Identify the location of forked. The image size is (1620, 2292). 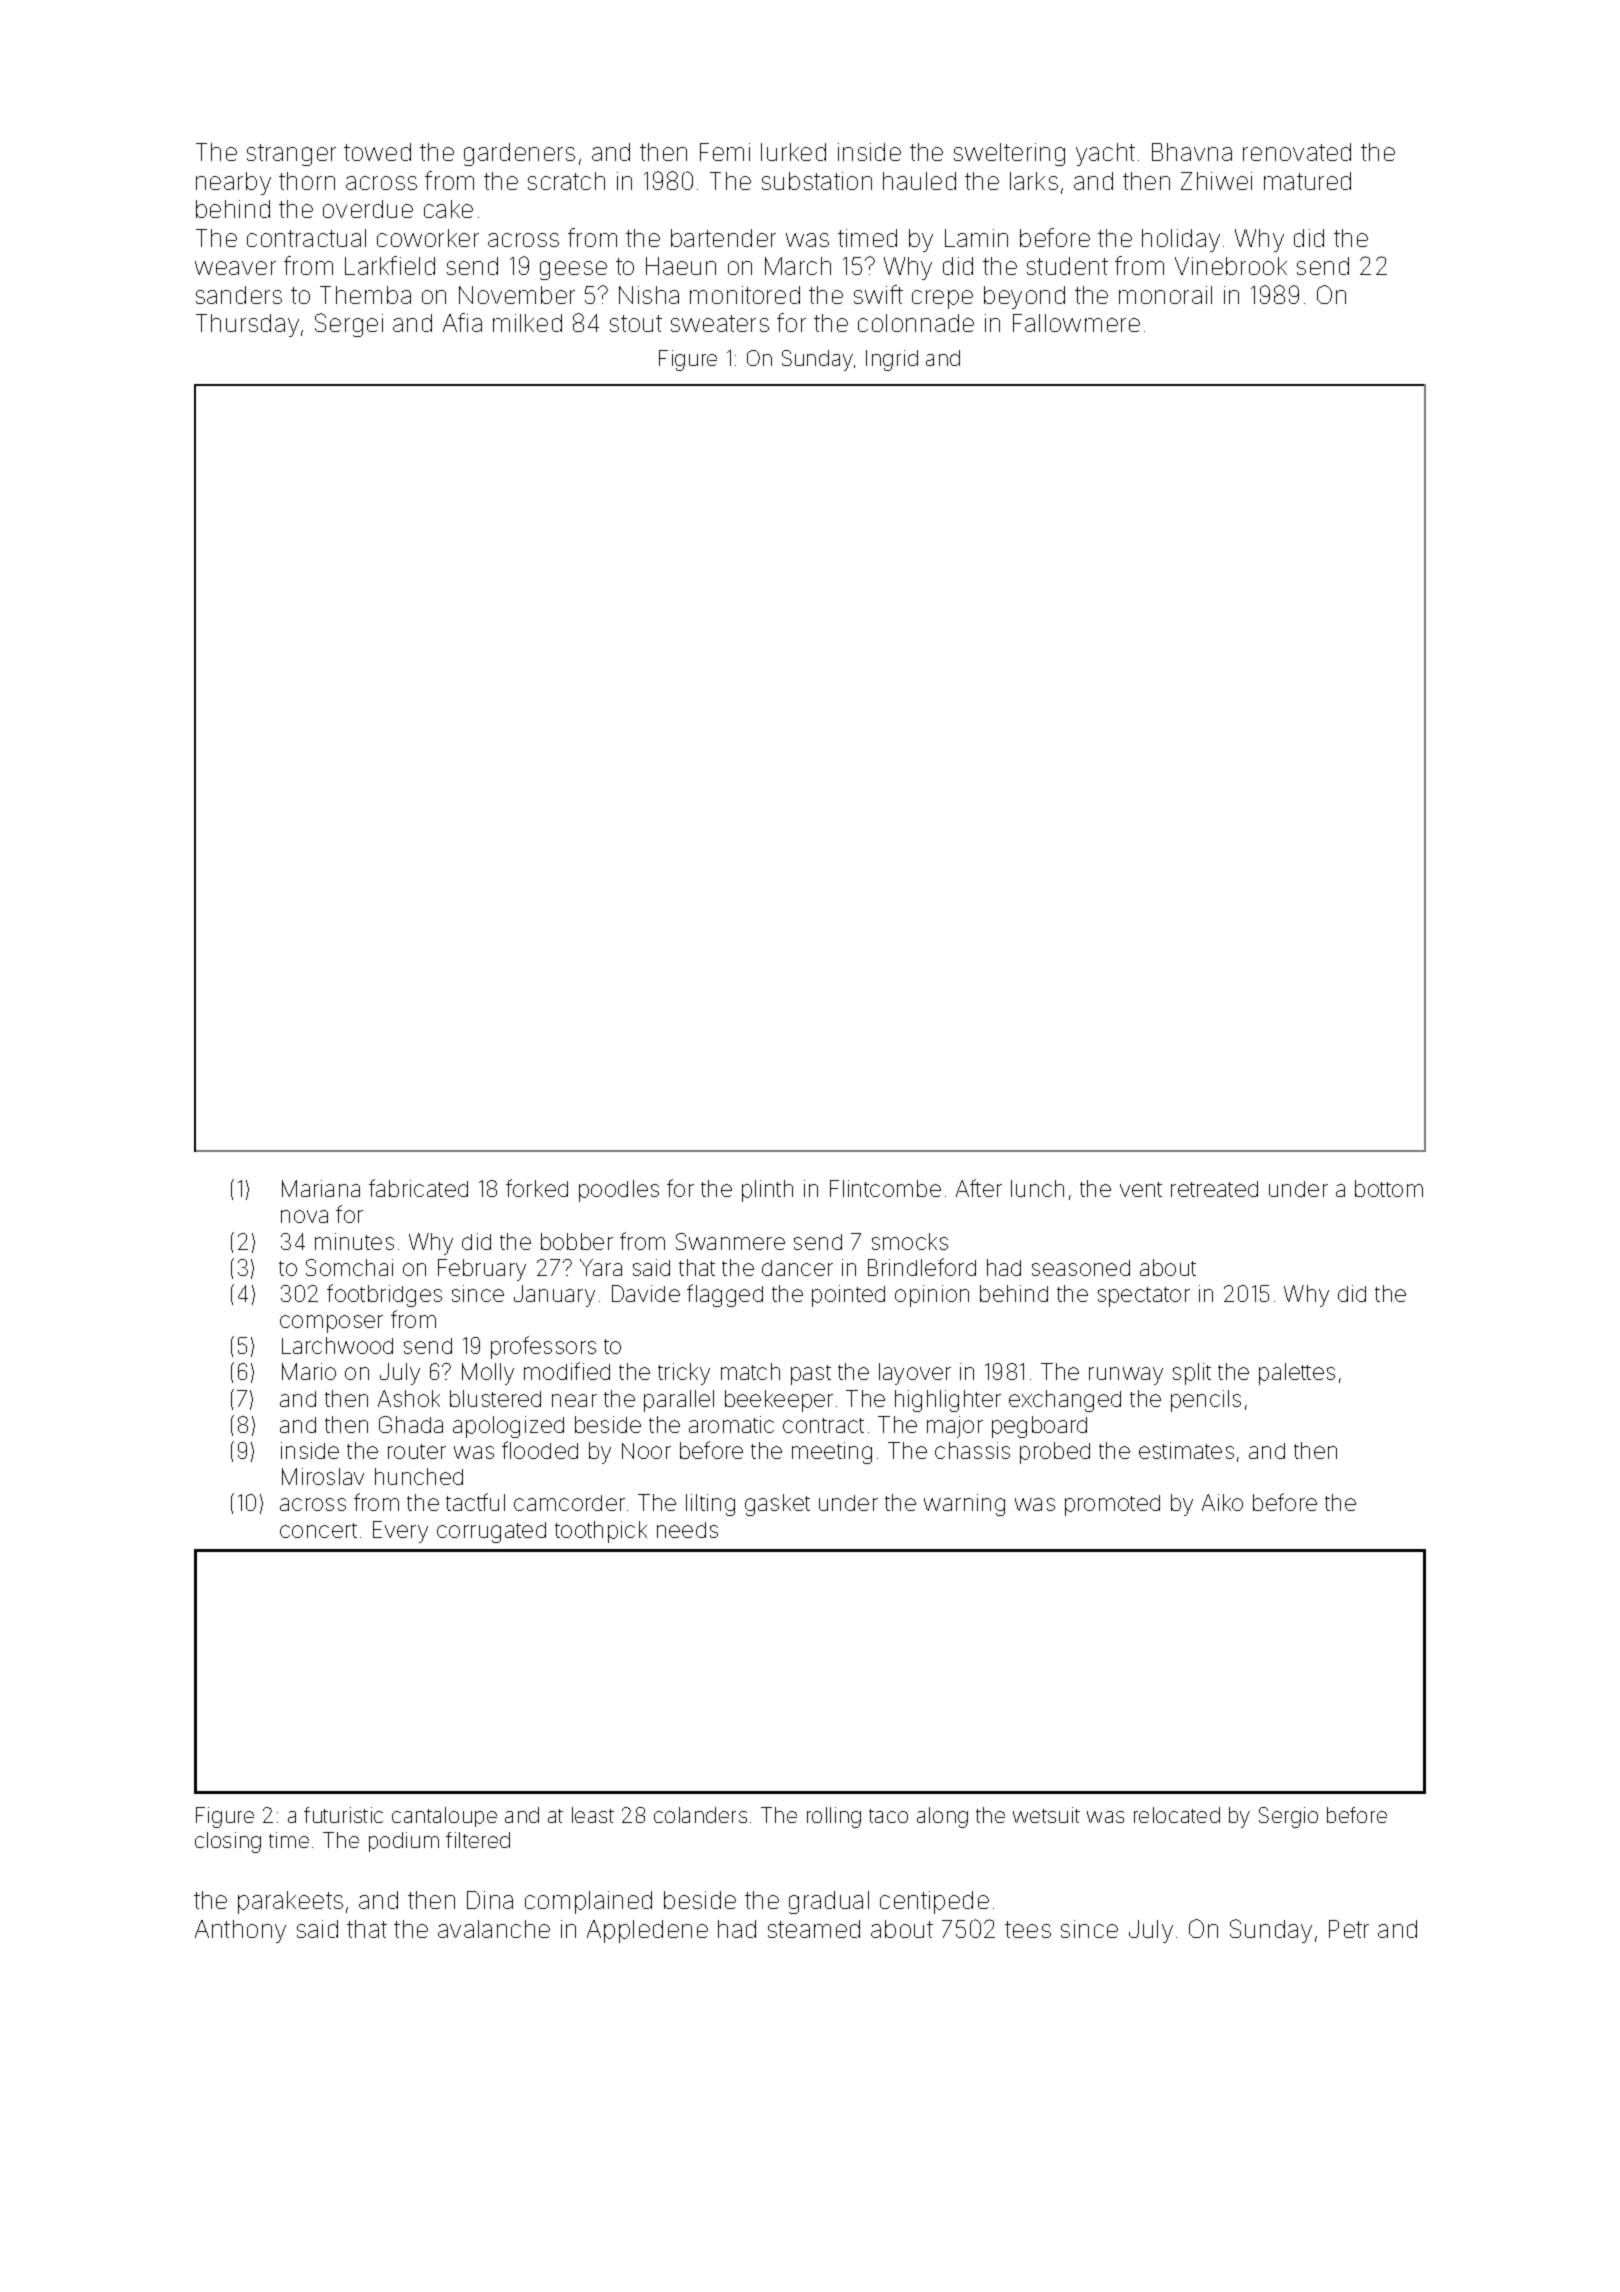
(537, 1188).
